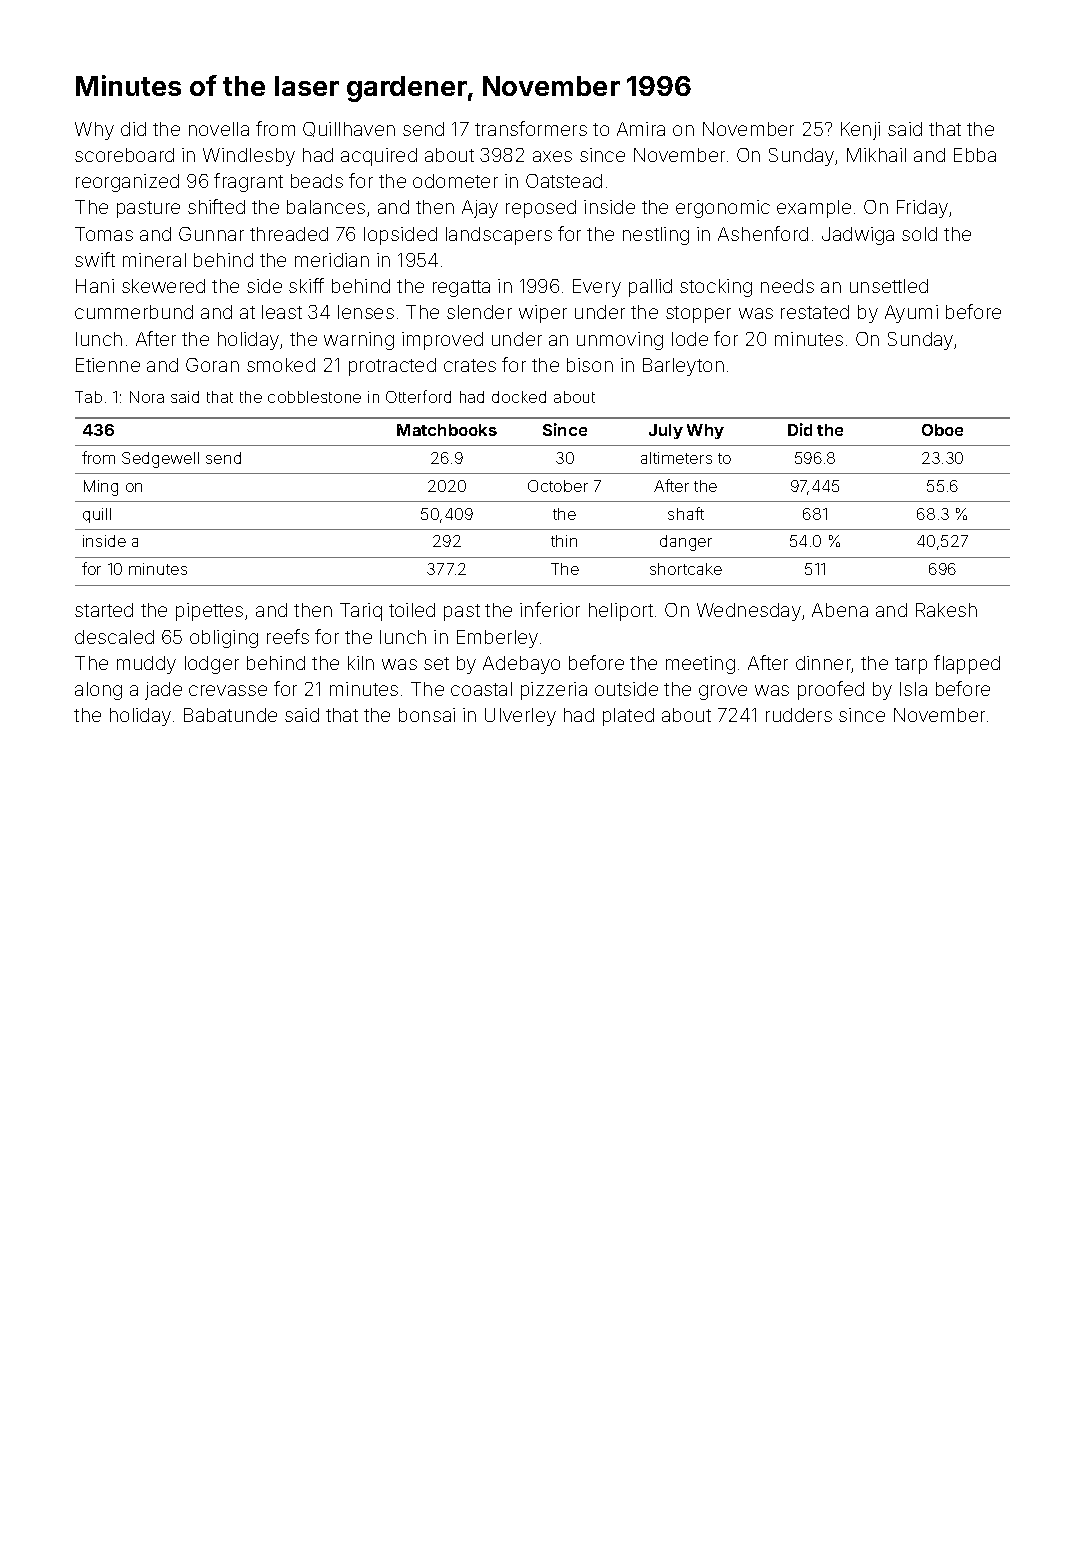 The height and width of the screenshot is (1542, 1085). Describe the element at coordinates (716, 288) in the screenshot. I see `stocking` at that location.
